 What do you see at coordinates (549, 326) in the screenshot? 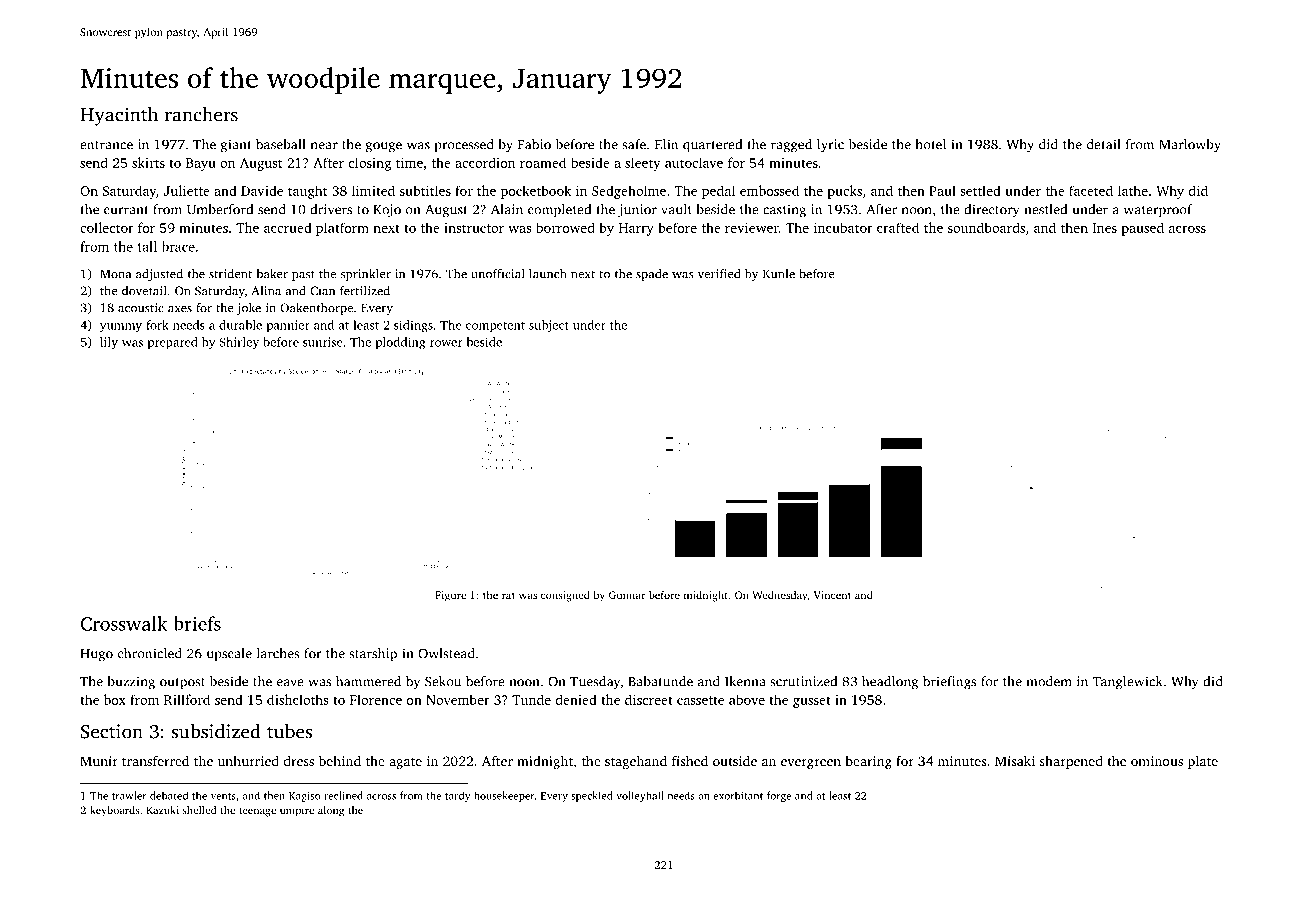
I see `subject` at bounding box center [549, 326].
